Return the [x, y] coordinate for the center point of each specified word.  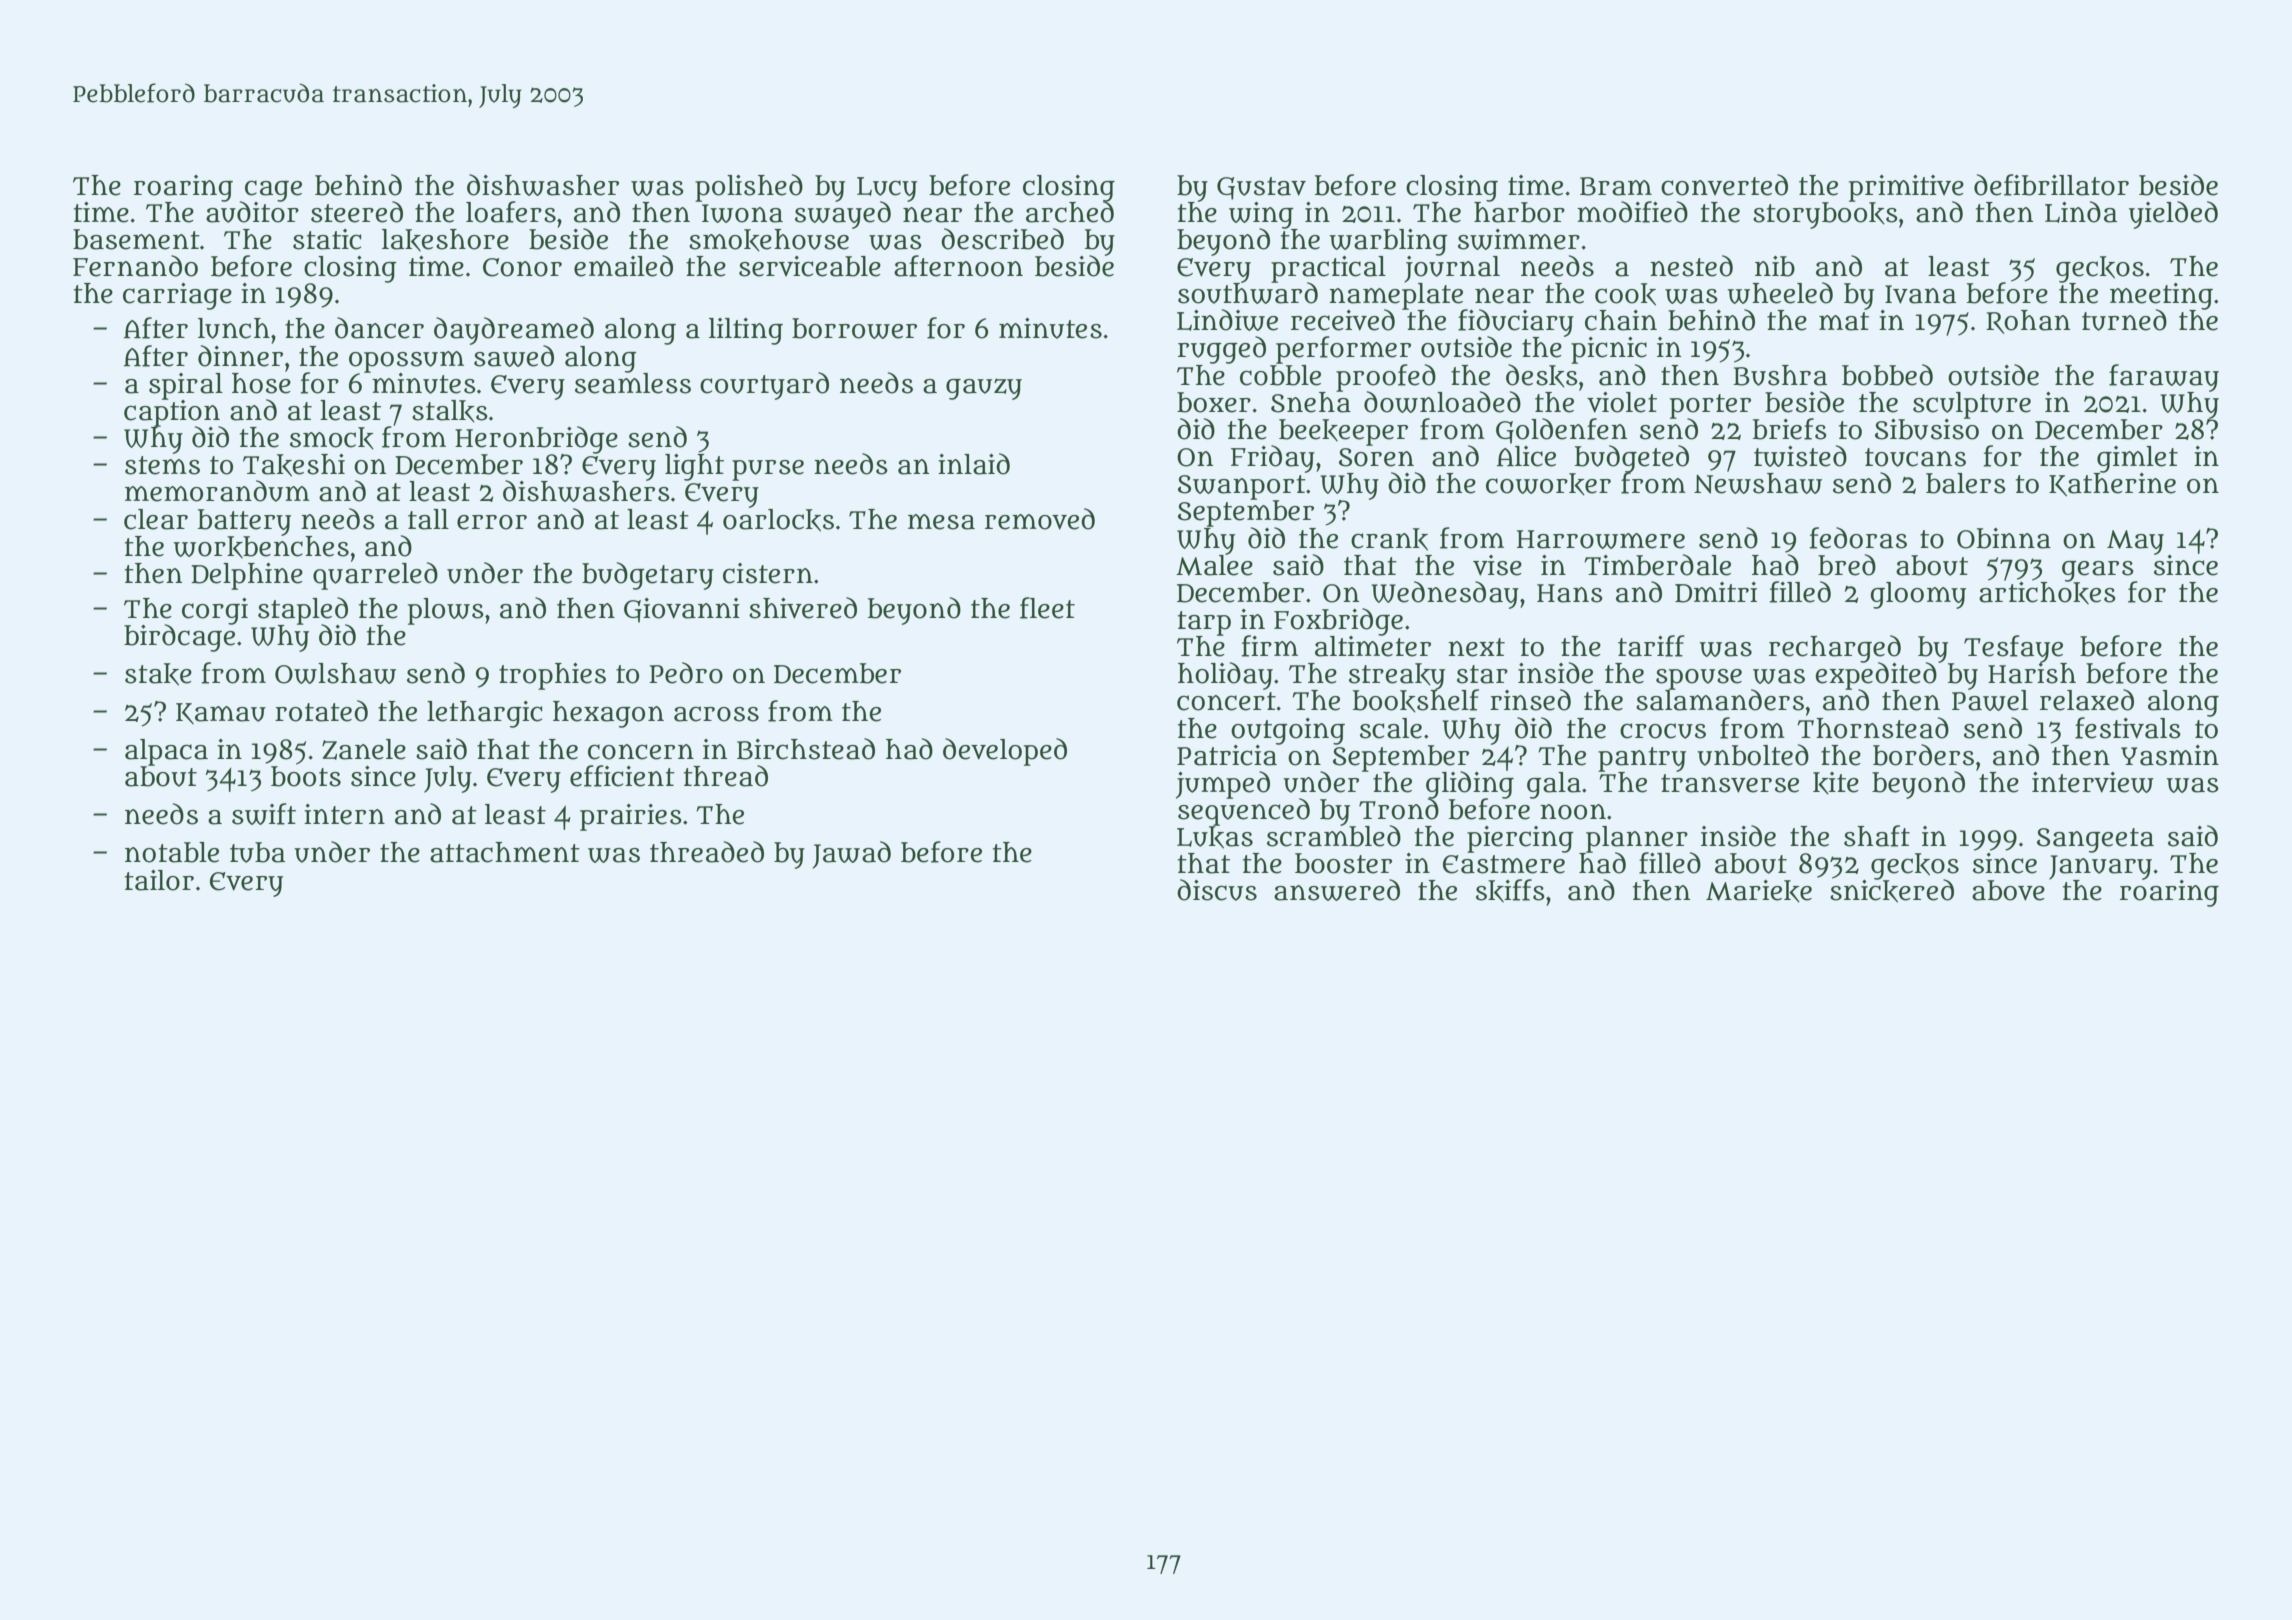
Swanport [1242, 487]
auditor [252, 212]
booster [1343, 863]
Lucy [887, 189]
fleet [1047, 608]
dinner [240, 356]
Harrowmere [1601, 539]
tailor [159, 880]
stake [158, 674]
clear [156, 519]
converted [1724, 185]
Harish [2032, 673]
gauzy [984, 389]
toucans [1915, 457]
